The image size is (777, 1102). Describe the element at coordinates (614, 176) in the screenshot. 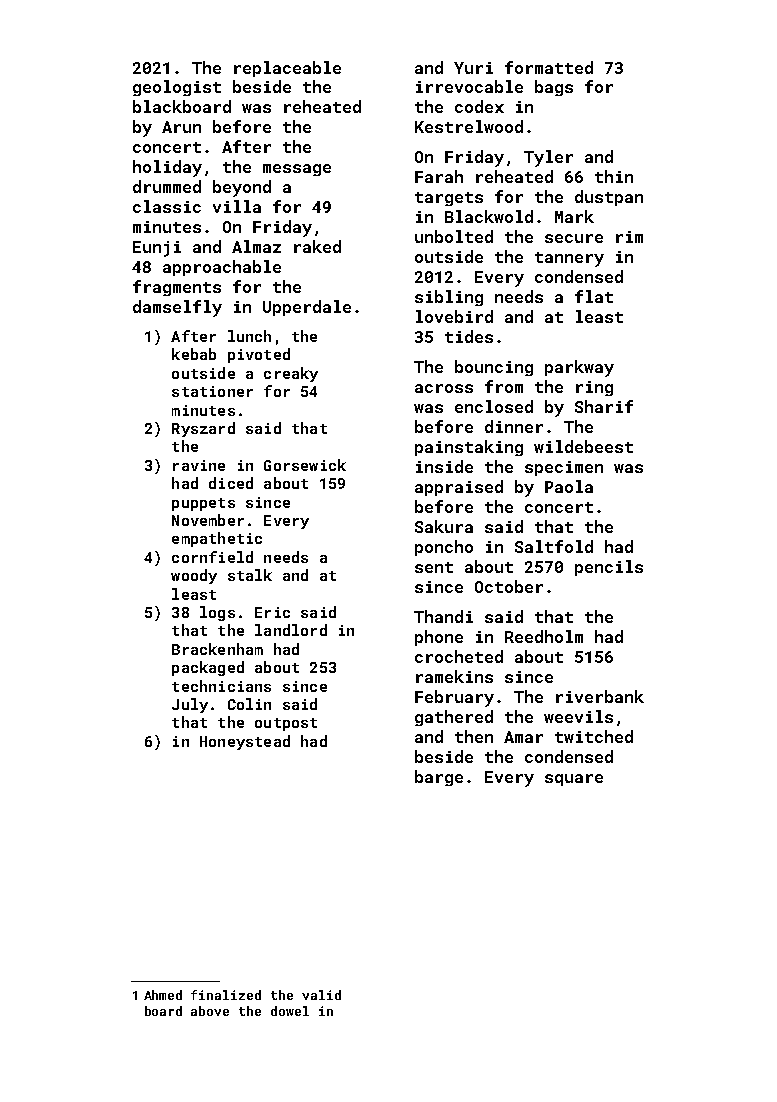

I see `thin` at that location.
